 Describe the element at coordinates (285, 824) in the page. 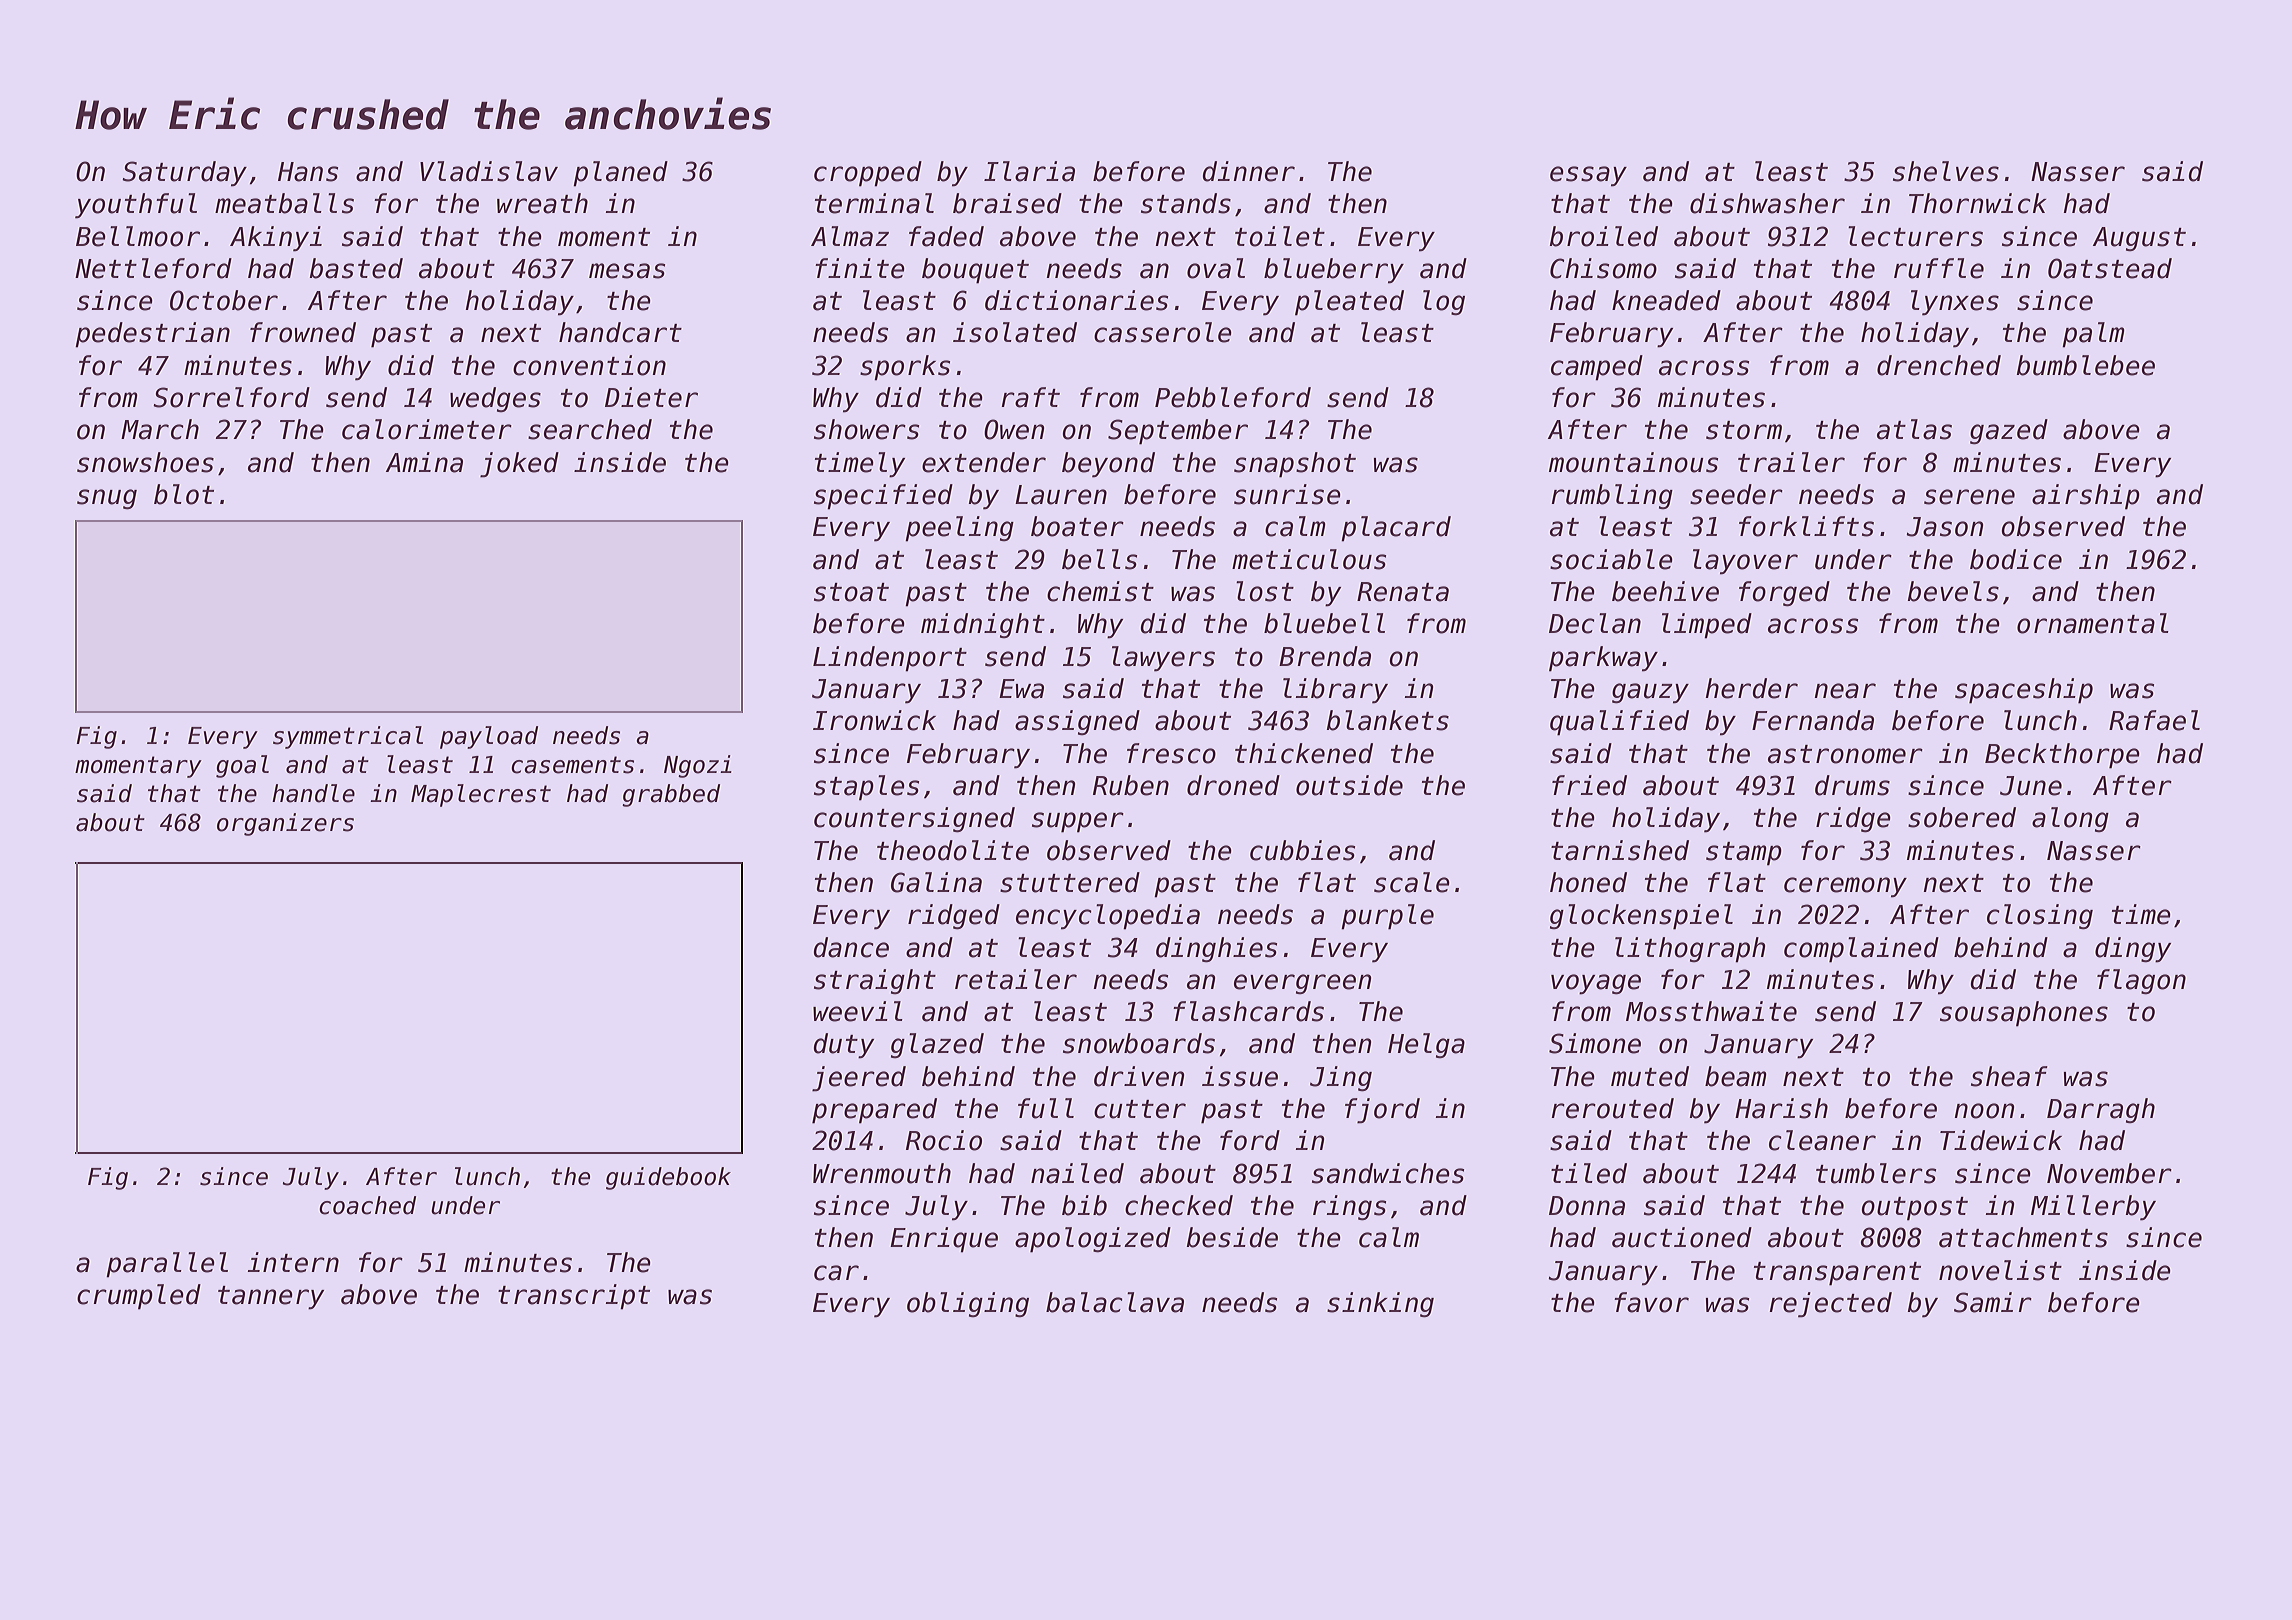

I see `organizers` at that location.
